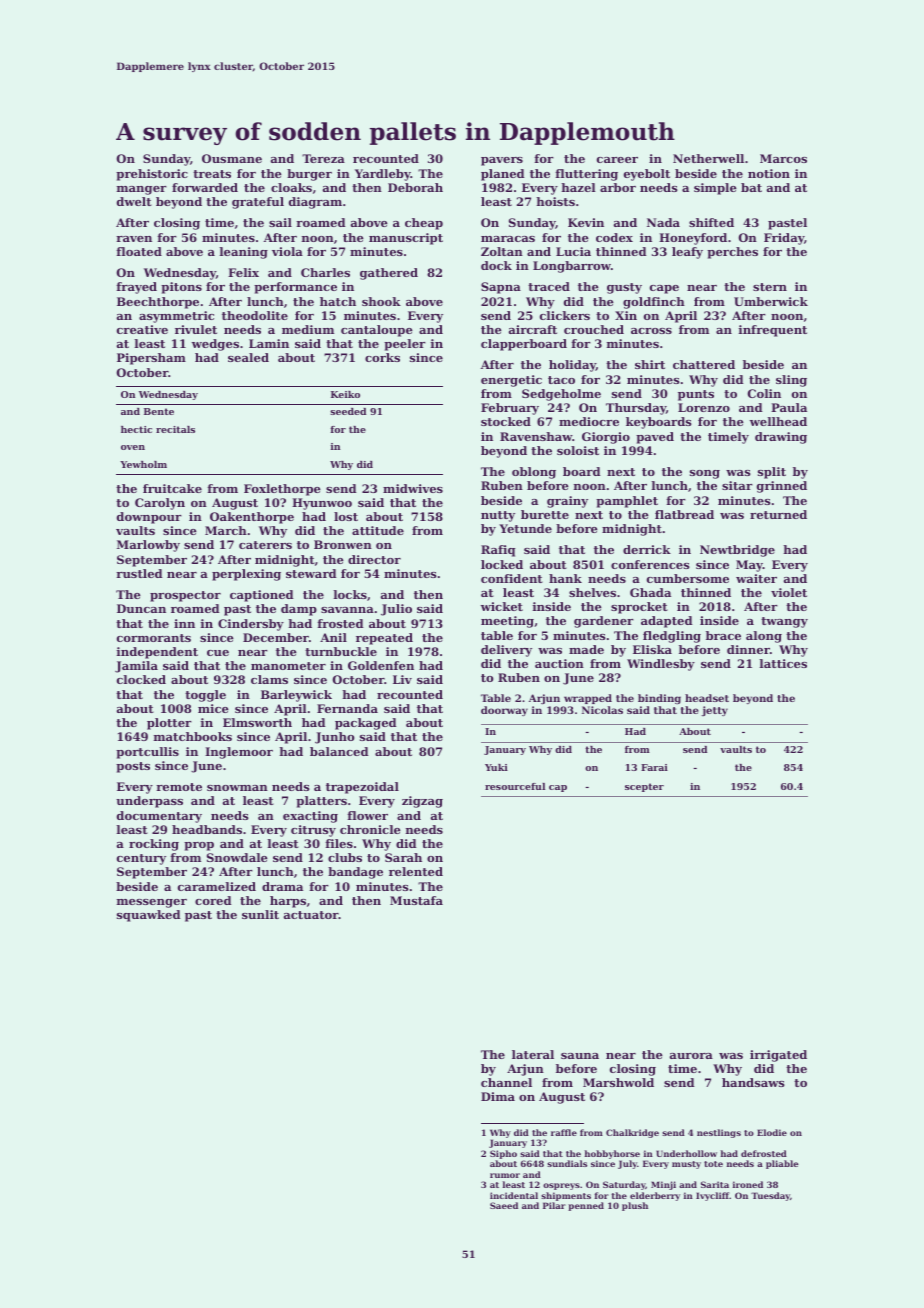  I want to click on Saeed, so click(504, 1205).
